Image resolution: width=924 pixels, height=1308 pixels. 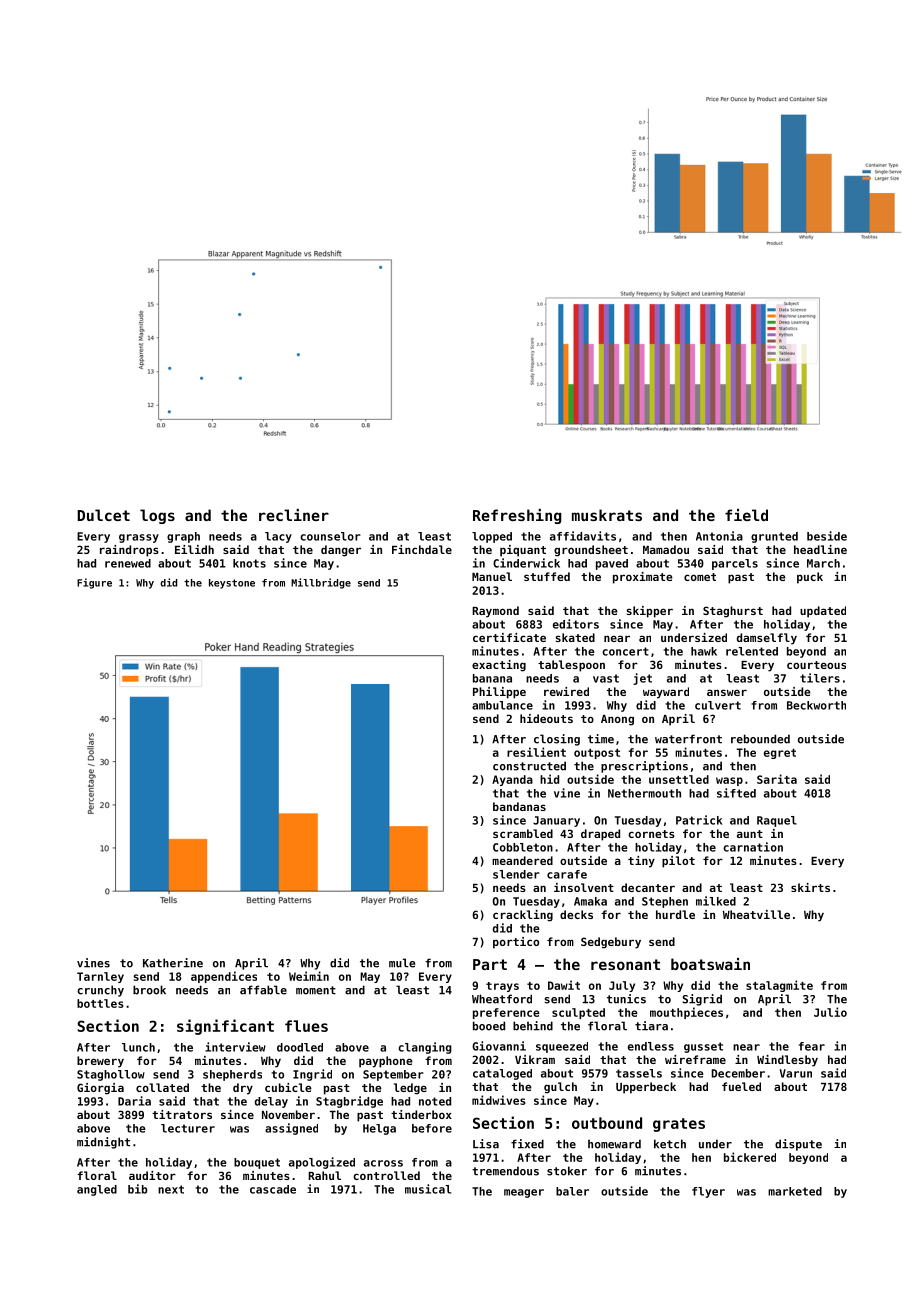 I want to click on collated, so click(x=162, y=1087).
